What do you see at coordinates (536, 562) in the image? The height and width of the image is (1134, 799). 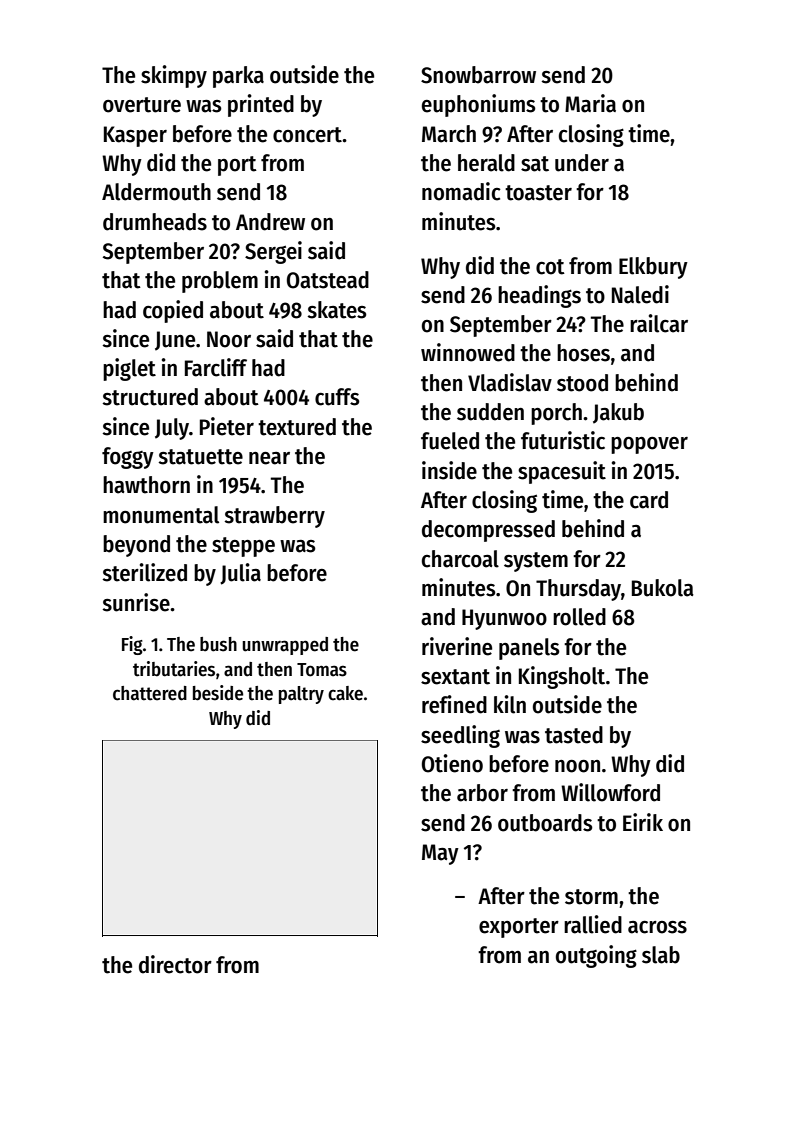 I see `system` at bounding box center [536, 562].
